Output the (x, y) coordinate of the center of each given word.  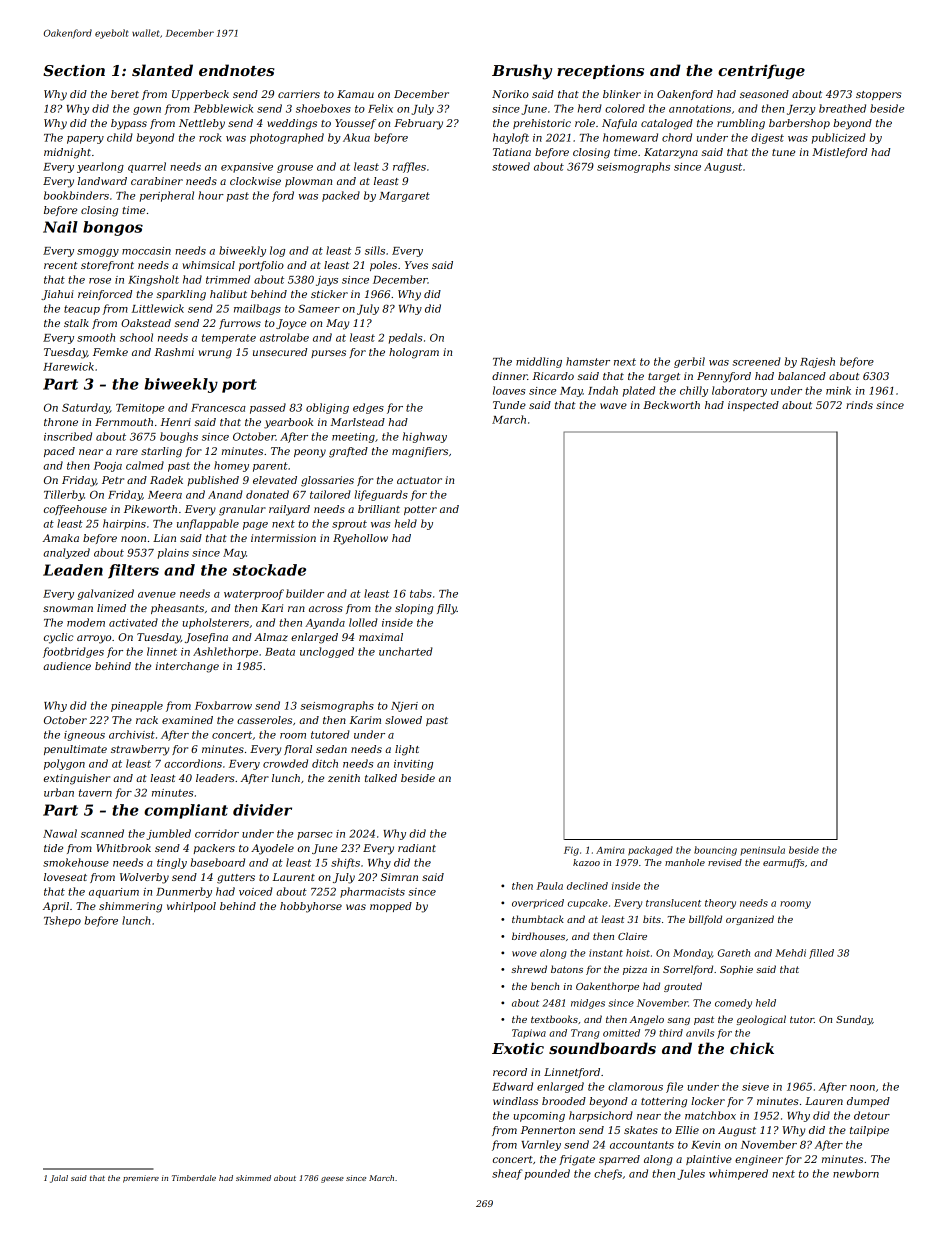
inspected (753, 406)
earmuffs (783, 863)
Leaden (73, 570)
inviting (413, 765)
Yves (416, 265)
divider (262, 810)
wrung (215, 354)
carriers (299, 94)
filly (447, 609)
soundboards (602, 1048)
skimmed (253, 1178)
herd (590, 108)
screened (756, 361)
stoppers (878, 95)
